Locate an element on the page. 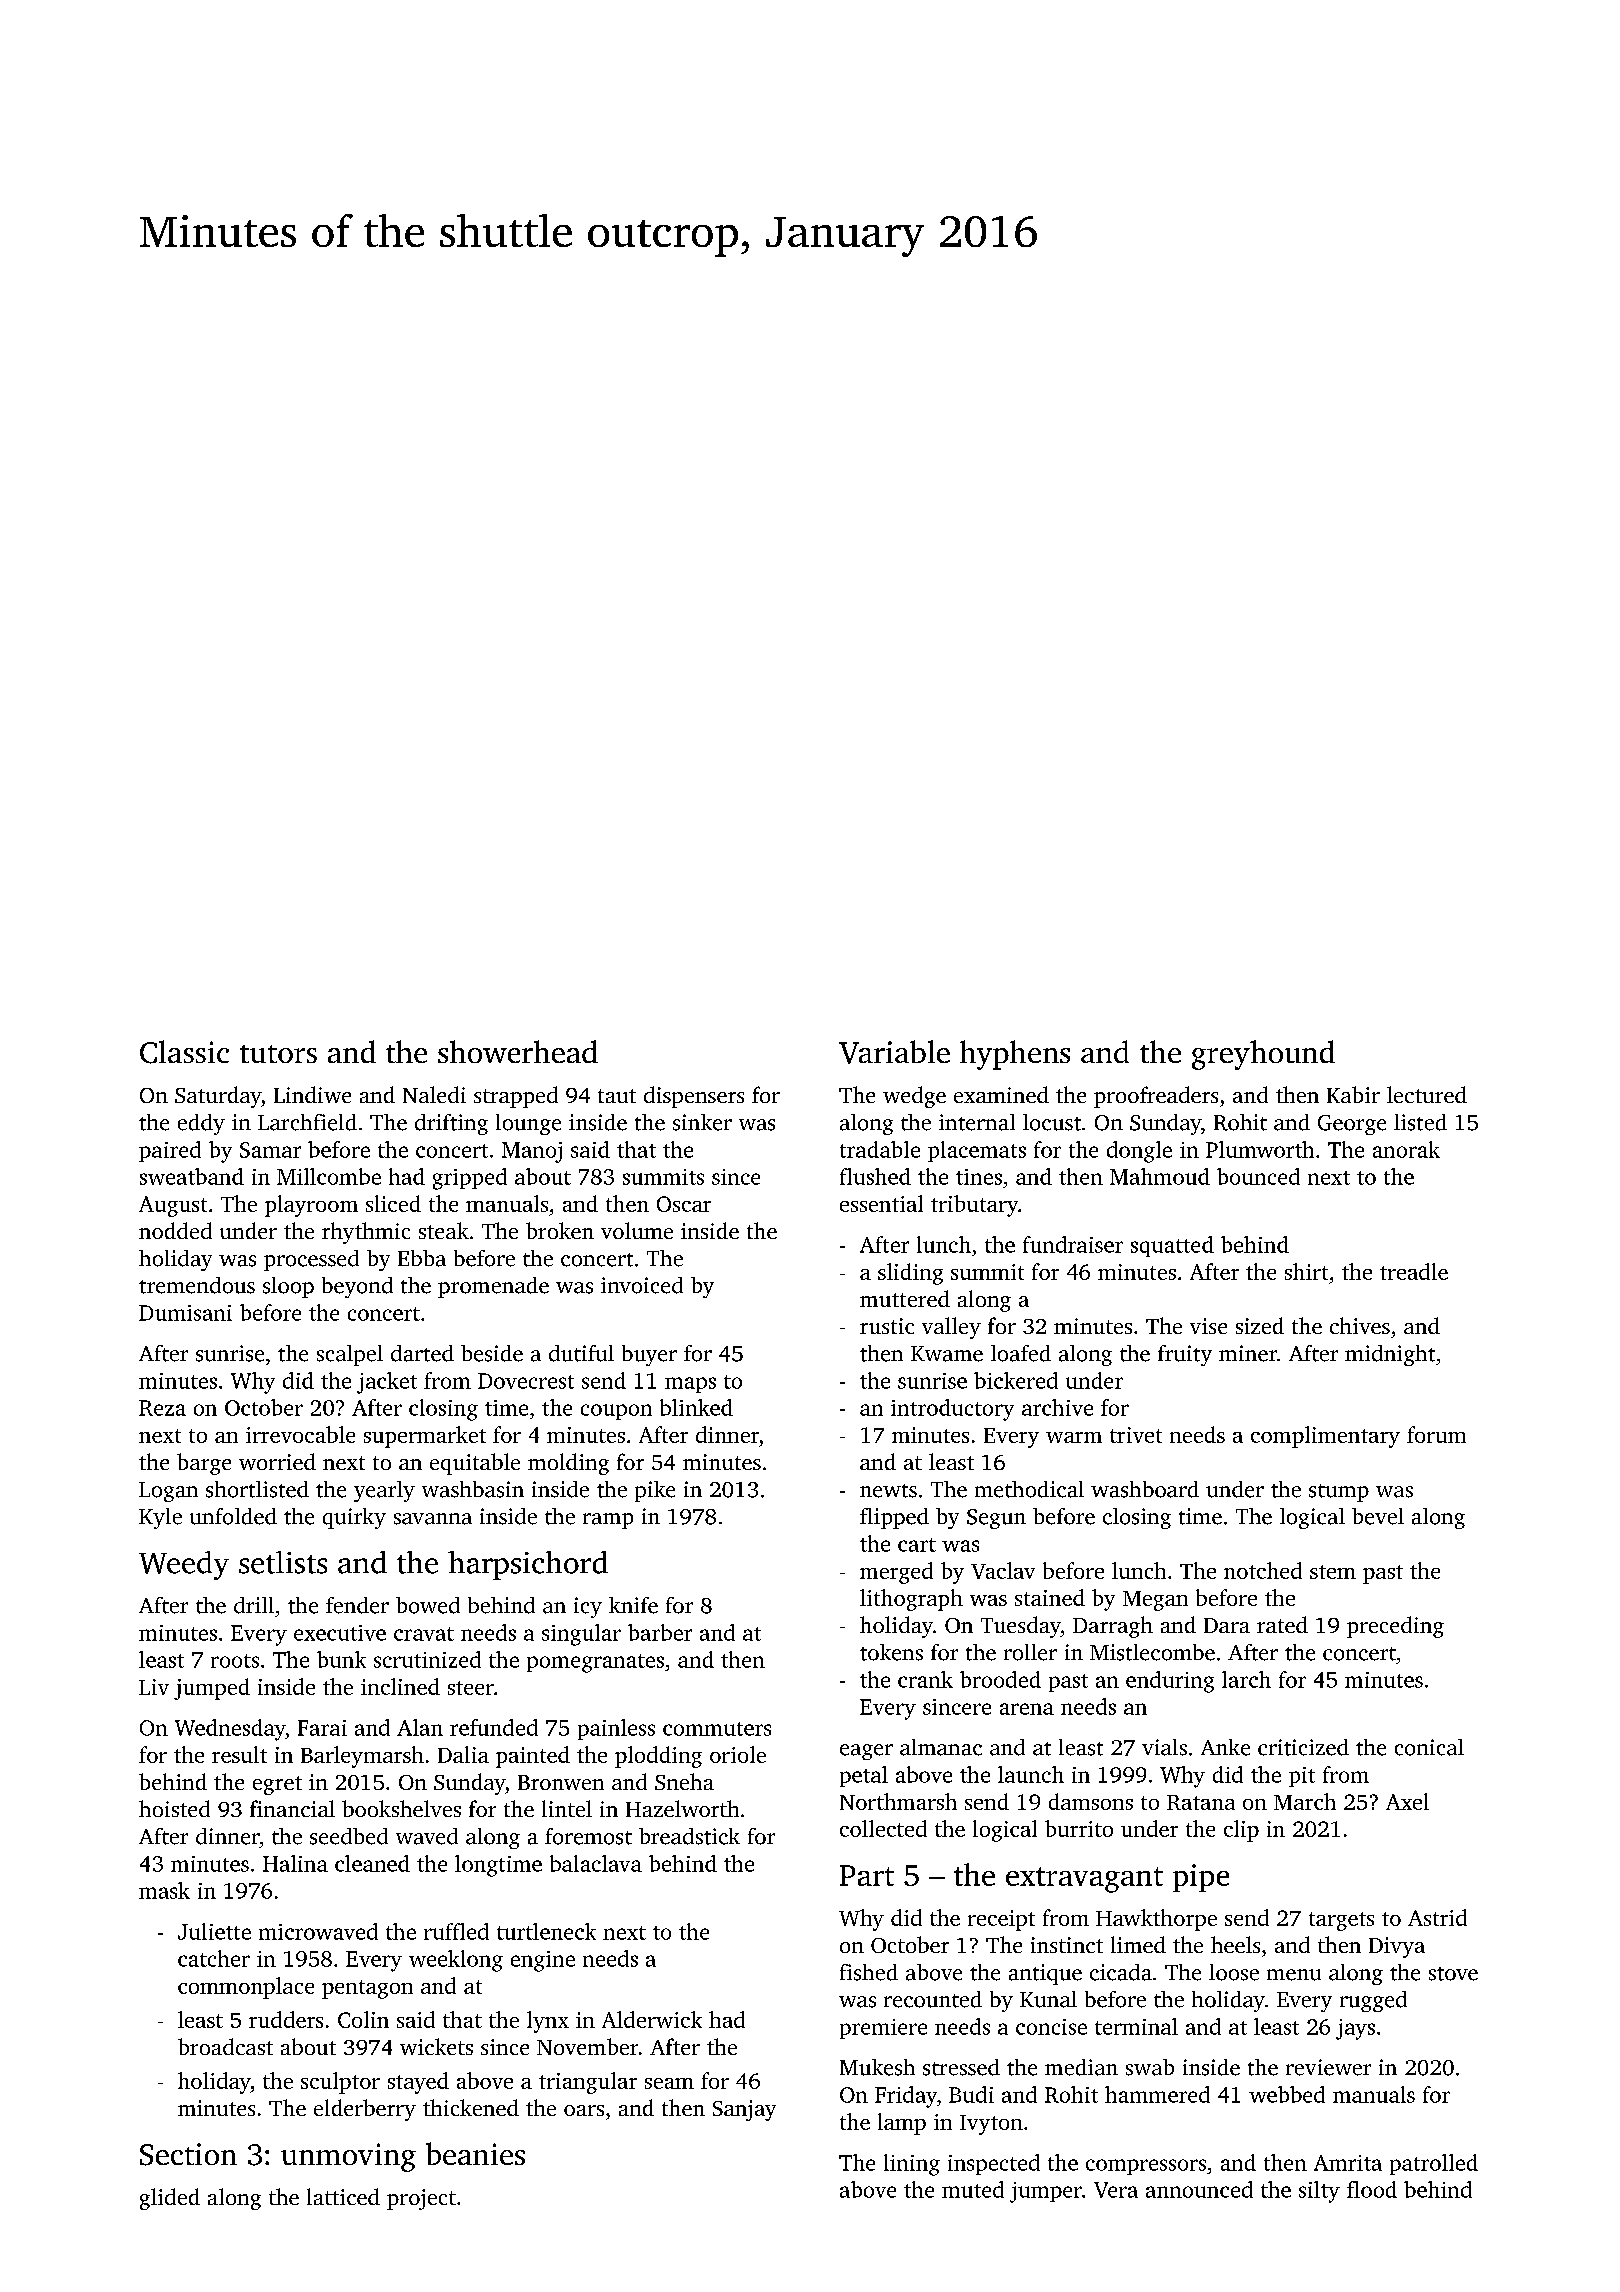 The width and height of the page is (1620, 2292). oriole is located at coordinates (738, 1754).
